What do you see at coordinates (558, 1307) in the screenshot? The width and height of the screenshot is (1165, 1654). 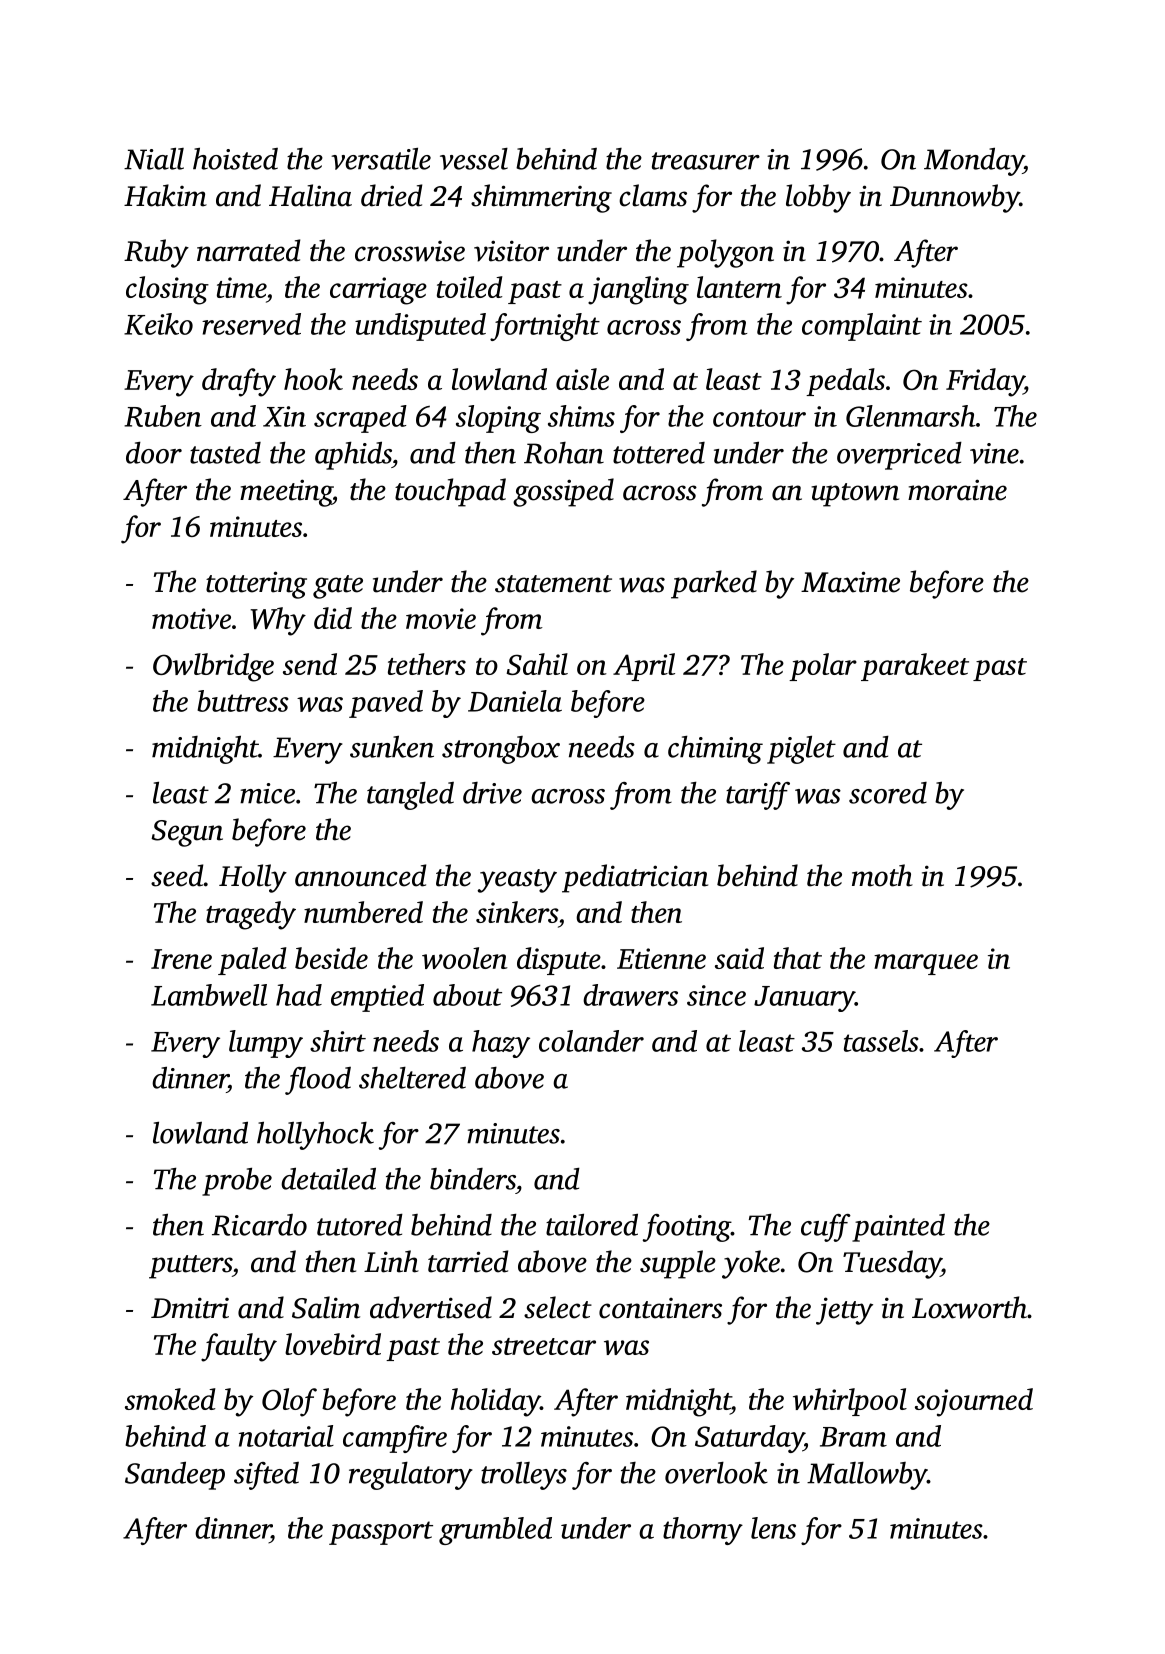 I see `select` at bounding box center [558, 1307].
